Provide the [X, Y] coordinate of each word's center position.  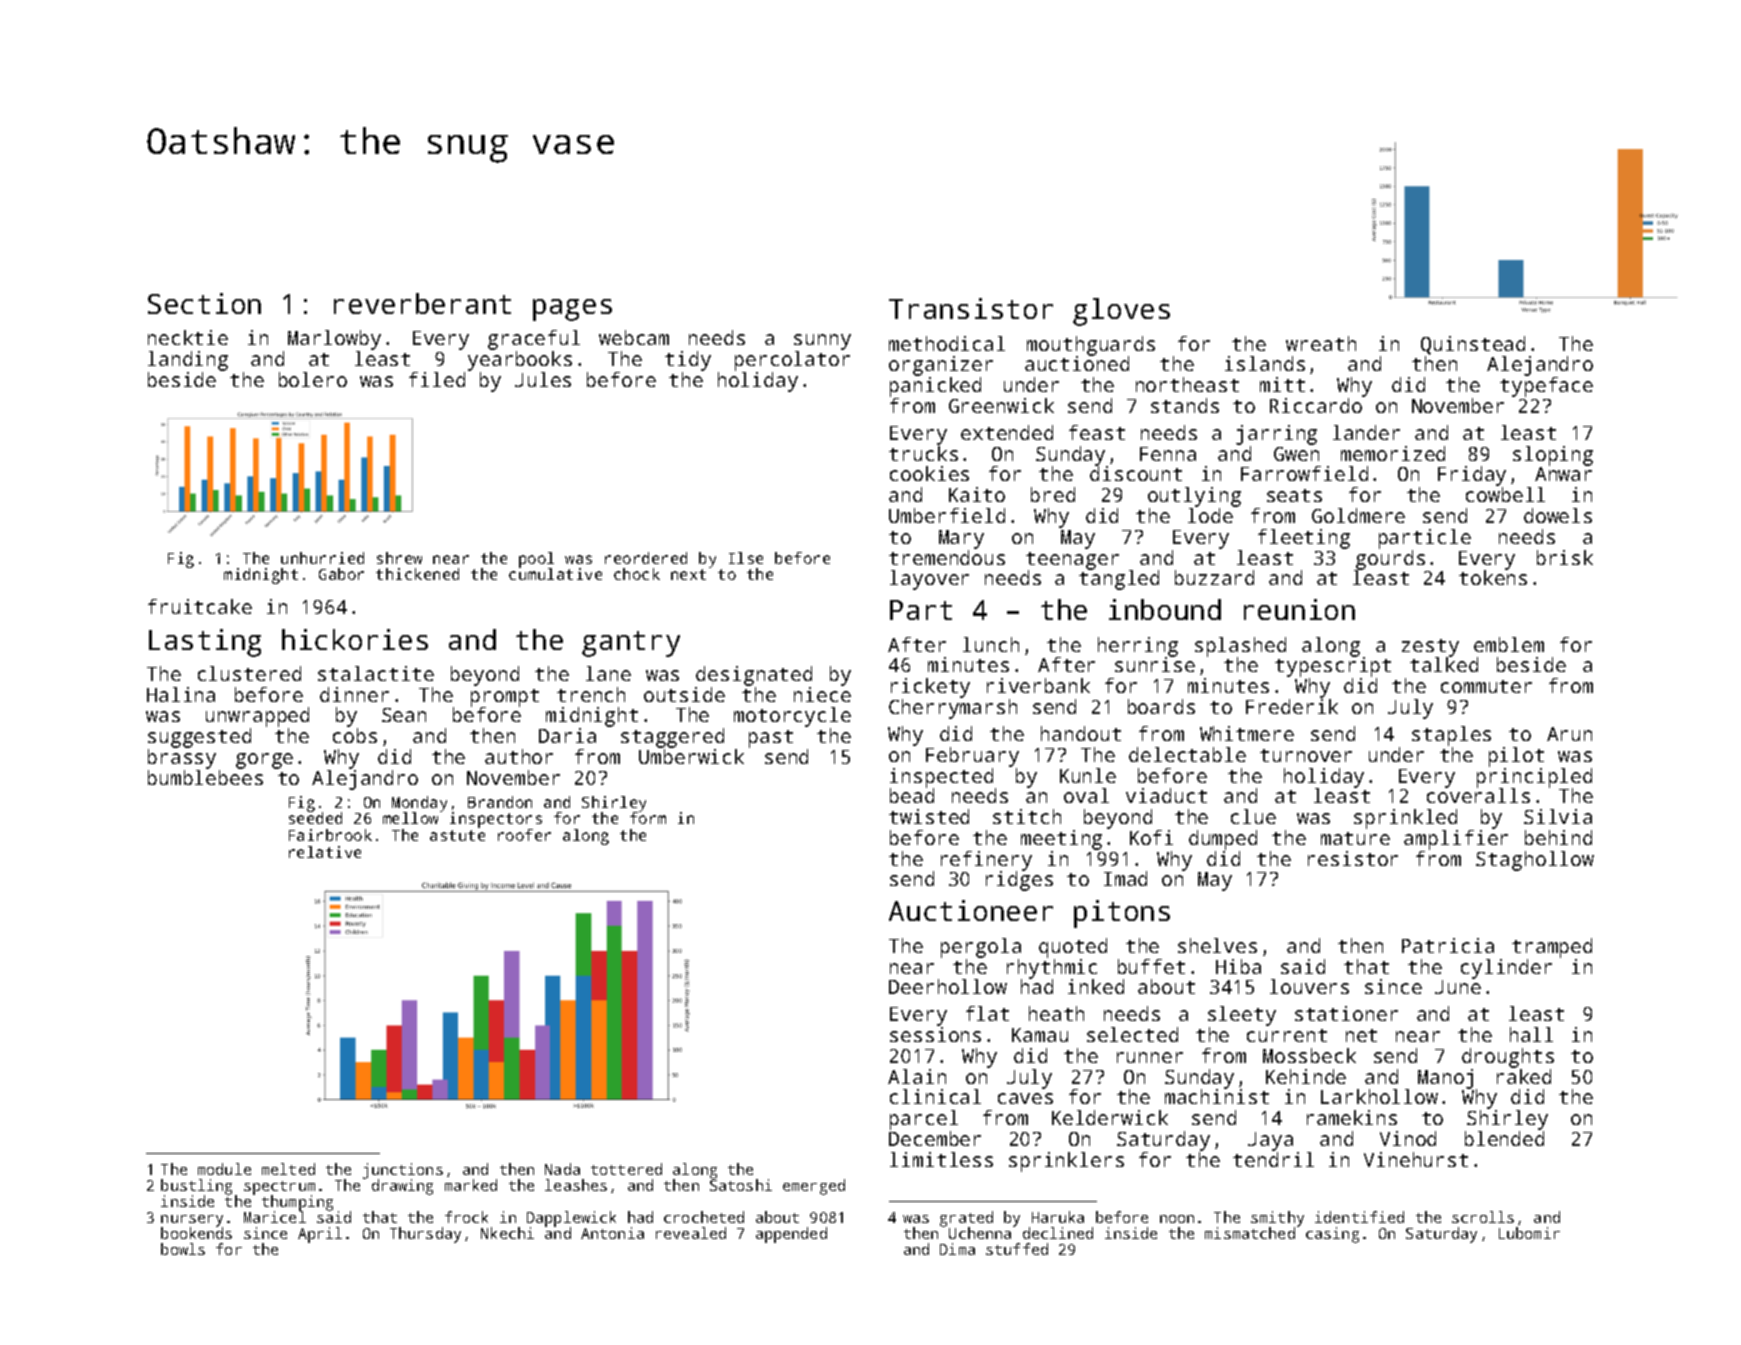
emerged [814, 1187]
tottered [626, 1169]
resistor [1353, 858]
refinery [986, 861]
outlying [1194, 497]
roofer [524, 835]
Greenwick [1001, 405]
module [224, 1169]
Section [204, 303]
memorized [1393, 453]
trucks [923, 453]
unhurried [322, 558]
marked [471, 1185]
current [1287, 1035]
